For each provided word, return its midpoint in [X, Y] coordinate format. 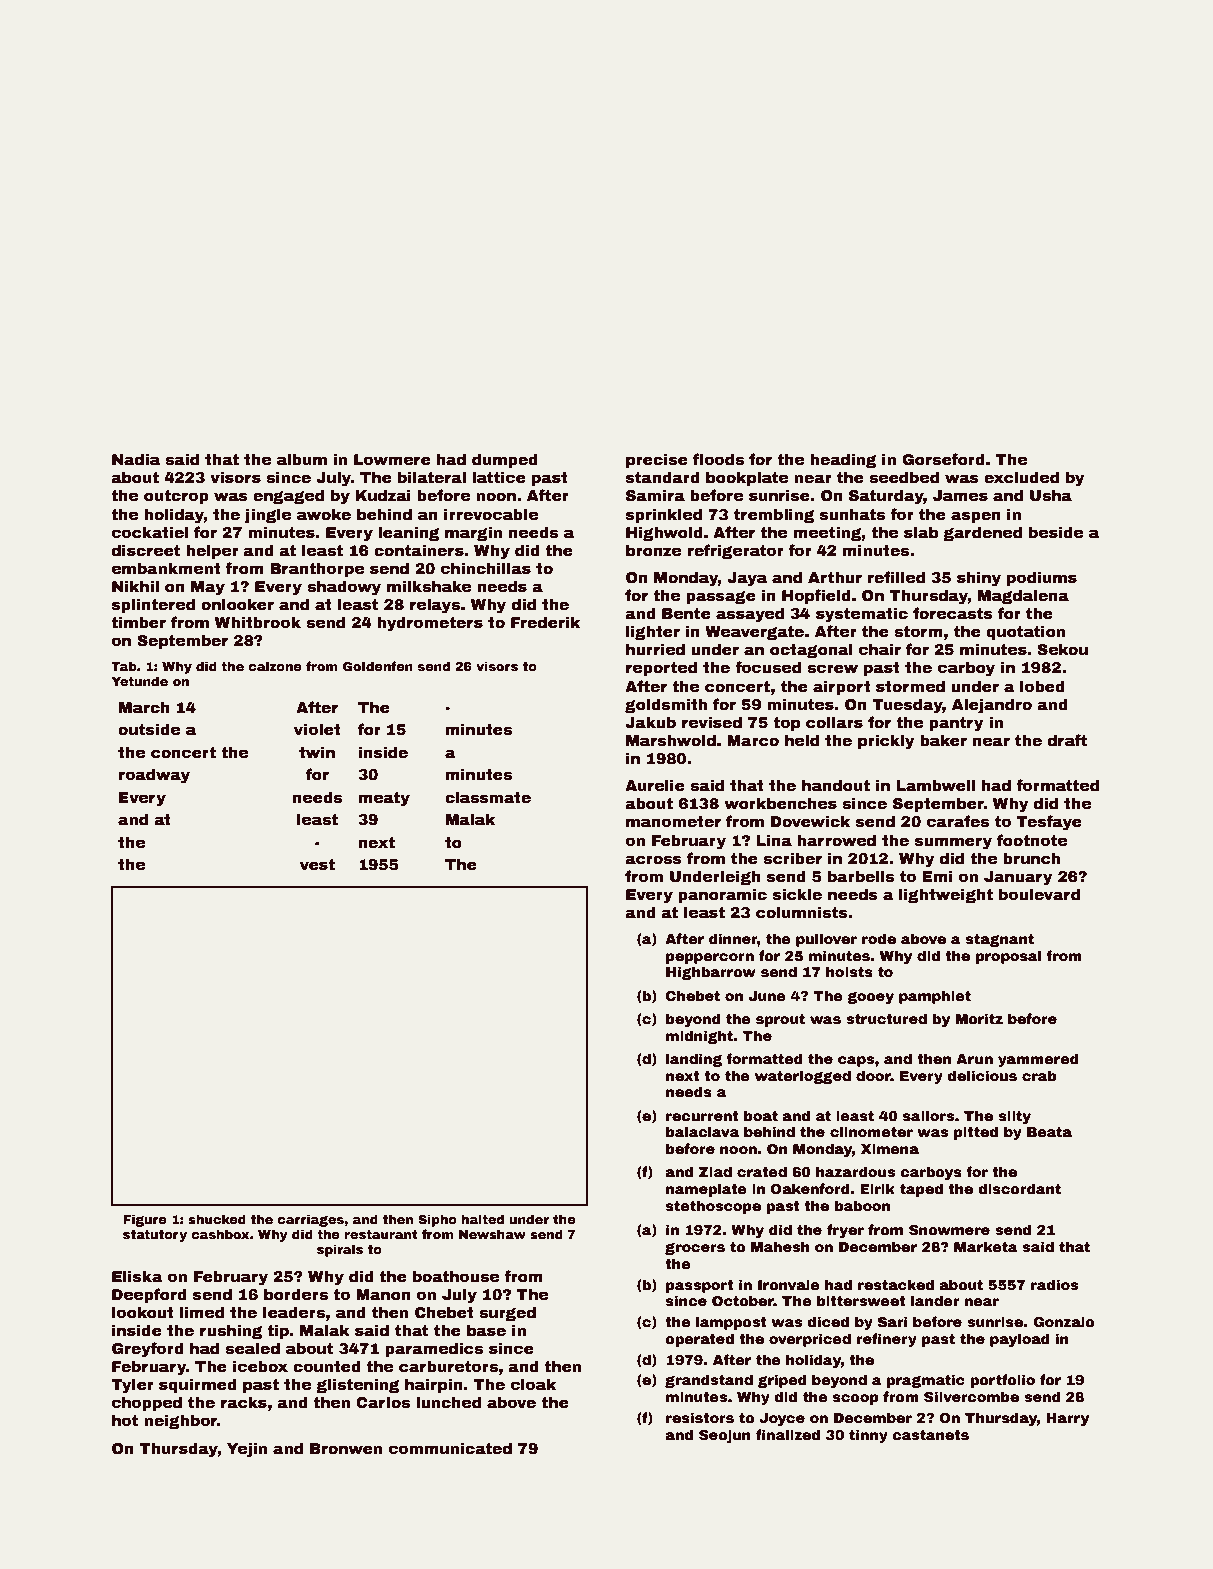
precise [657, 460]
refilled [896, 577]
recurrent [702, 1116]
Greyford [148, 1350]
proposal [1008, 957]
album [302, 459]
